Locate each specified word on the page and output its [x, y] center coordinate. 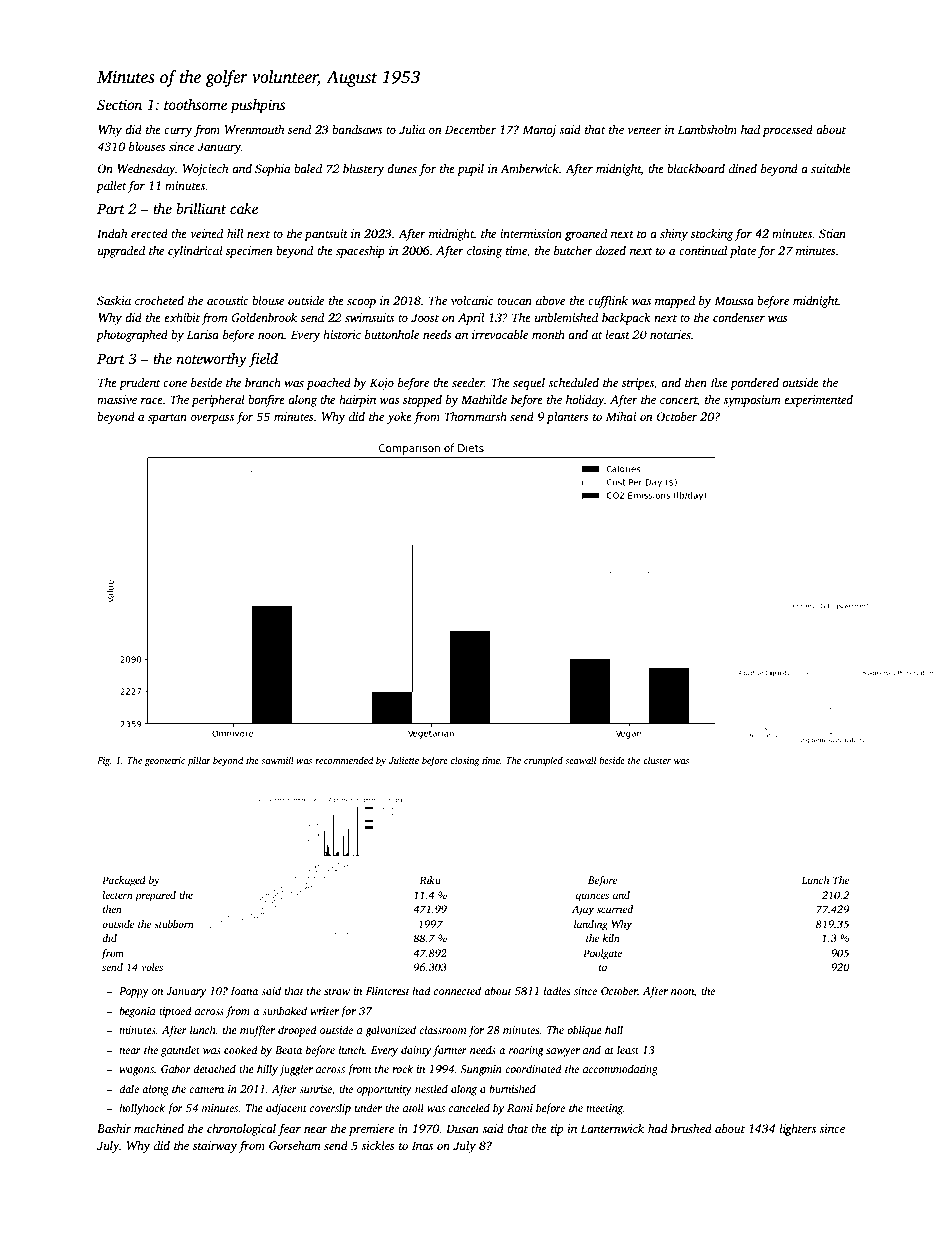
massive [117, 399]
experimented [818, 401]
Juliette [404, 760]
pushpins [258, 106]
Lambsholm [707, 129]
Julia [412, 129]
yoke [399, 418]
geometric [165, 761]
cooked [241, 1049]
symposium [752, 401]
